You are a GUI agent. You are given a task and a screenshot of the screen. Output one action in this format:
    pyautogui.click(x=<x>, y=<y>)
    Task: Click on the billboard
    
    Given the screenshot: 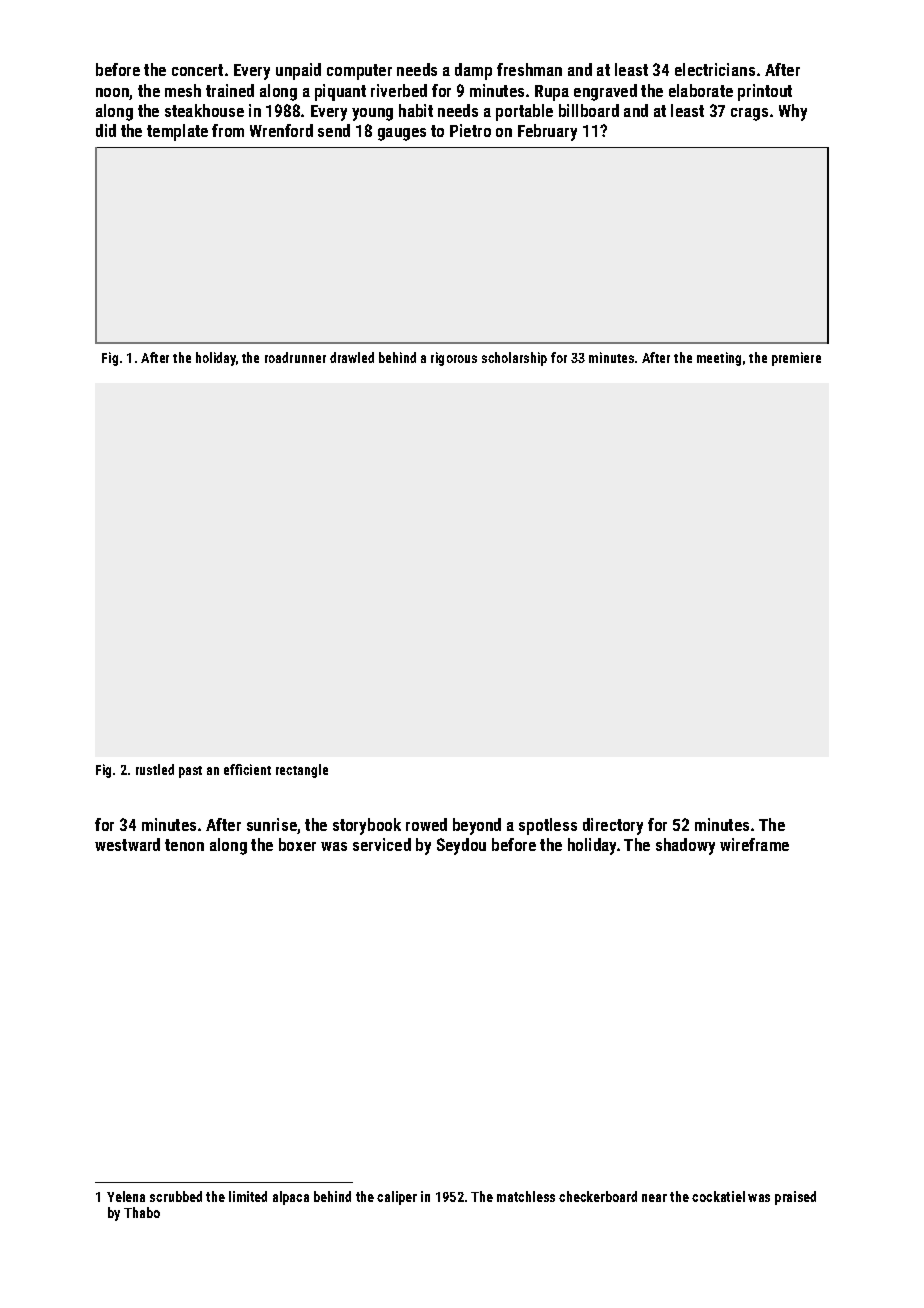 What is the action you would take?
    pyautogui.click(x=589, y=110)
